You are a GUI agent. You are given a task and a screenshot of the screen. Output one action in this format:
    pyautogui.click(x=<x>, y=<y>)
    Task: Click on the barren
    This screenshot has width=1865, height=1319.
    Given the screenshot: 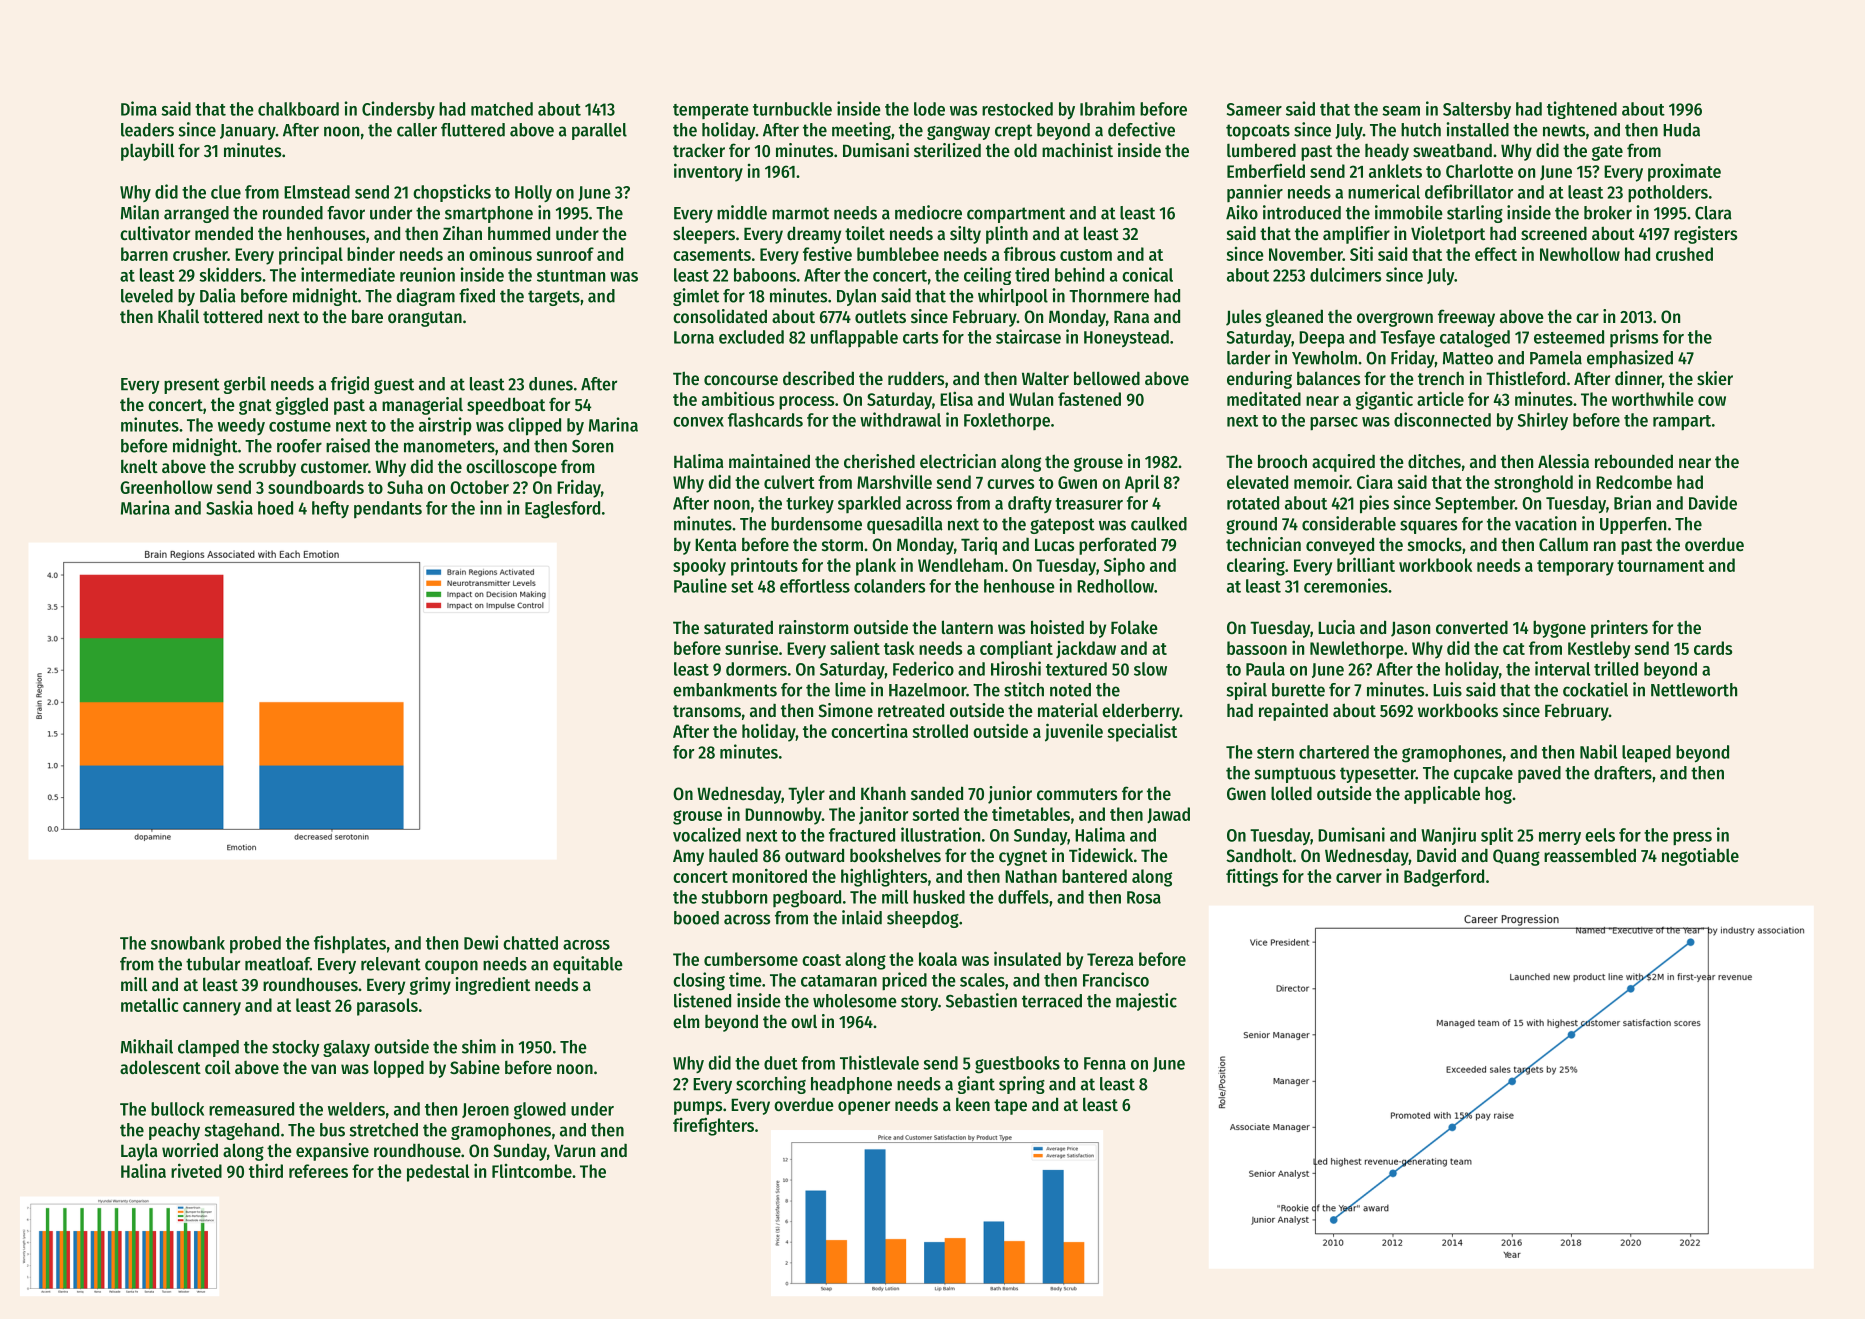 What is the action you would take?
    pyautogui.click(x=144, y=254)
